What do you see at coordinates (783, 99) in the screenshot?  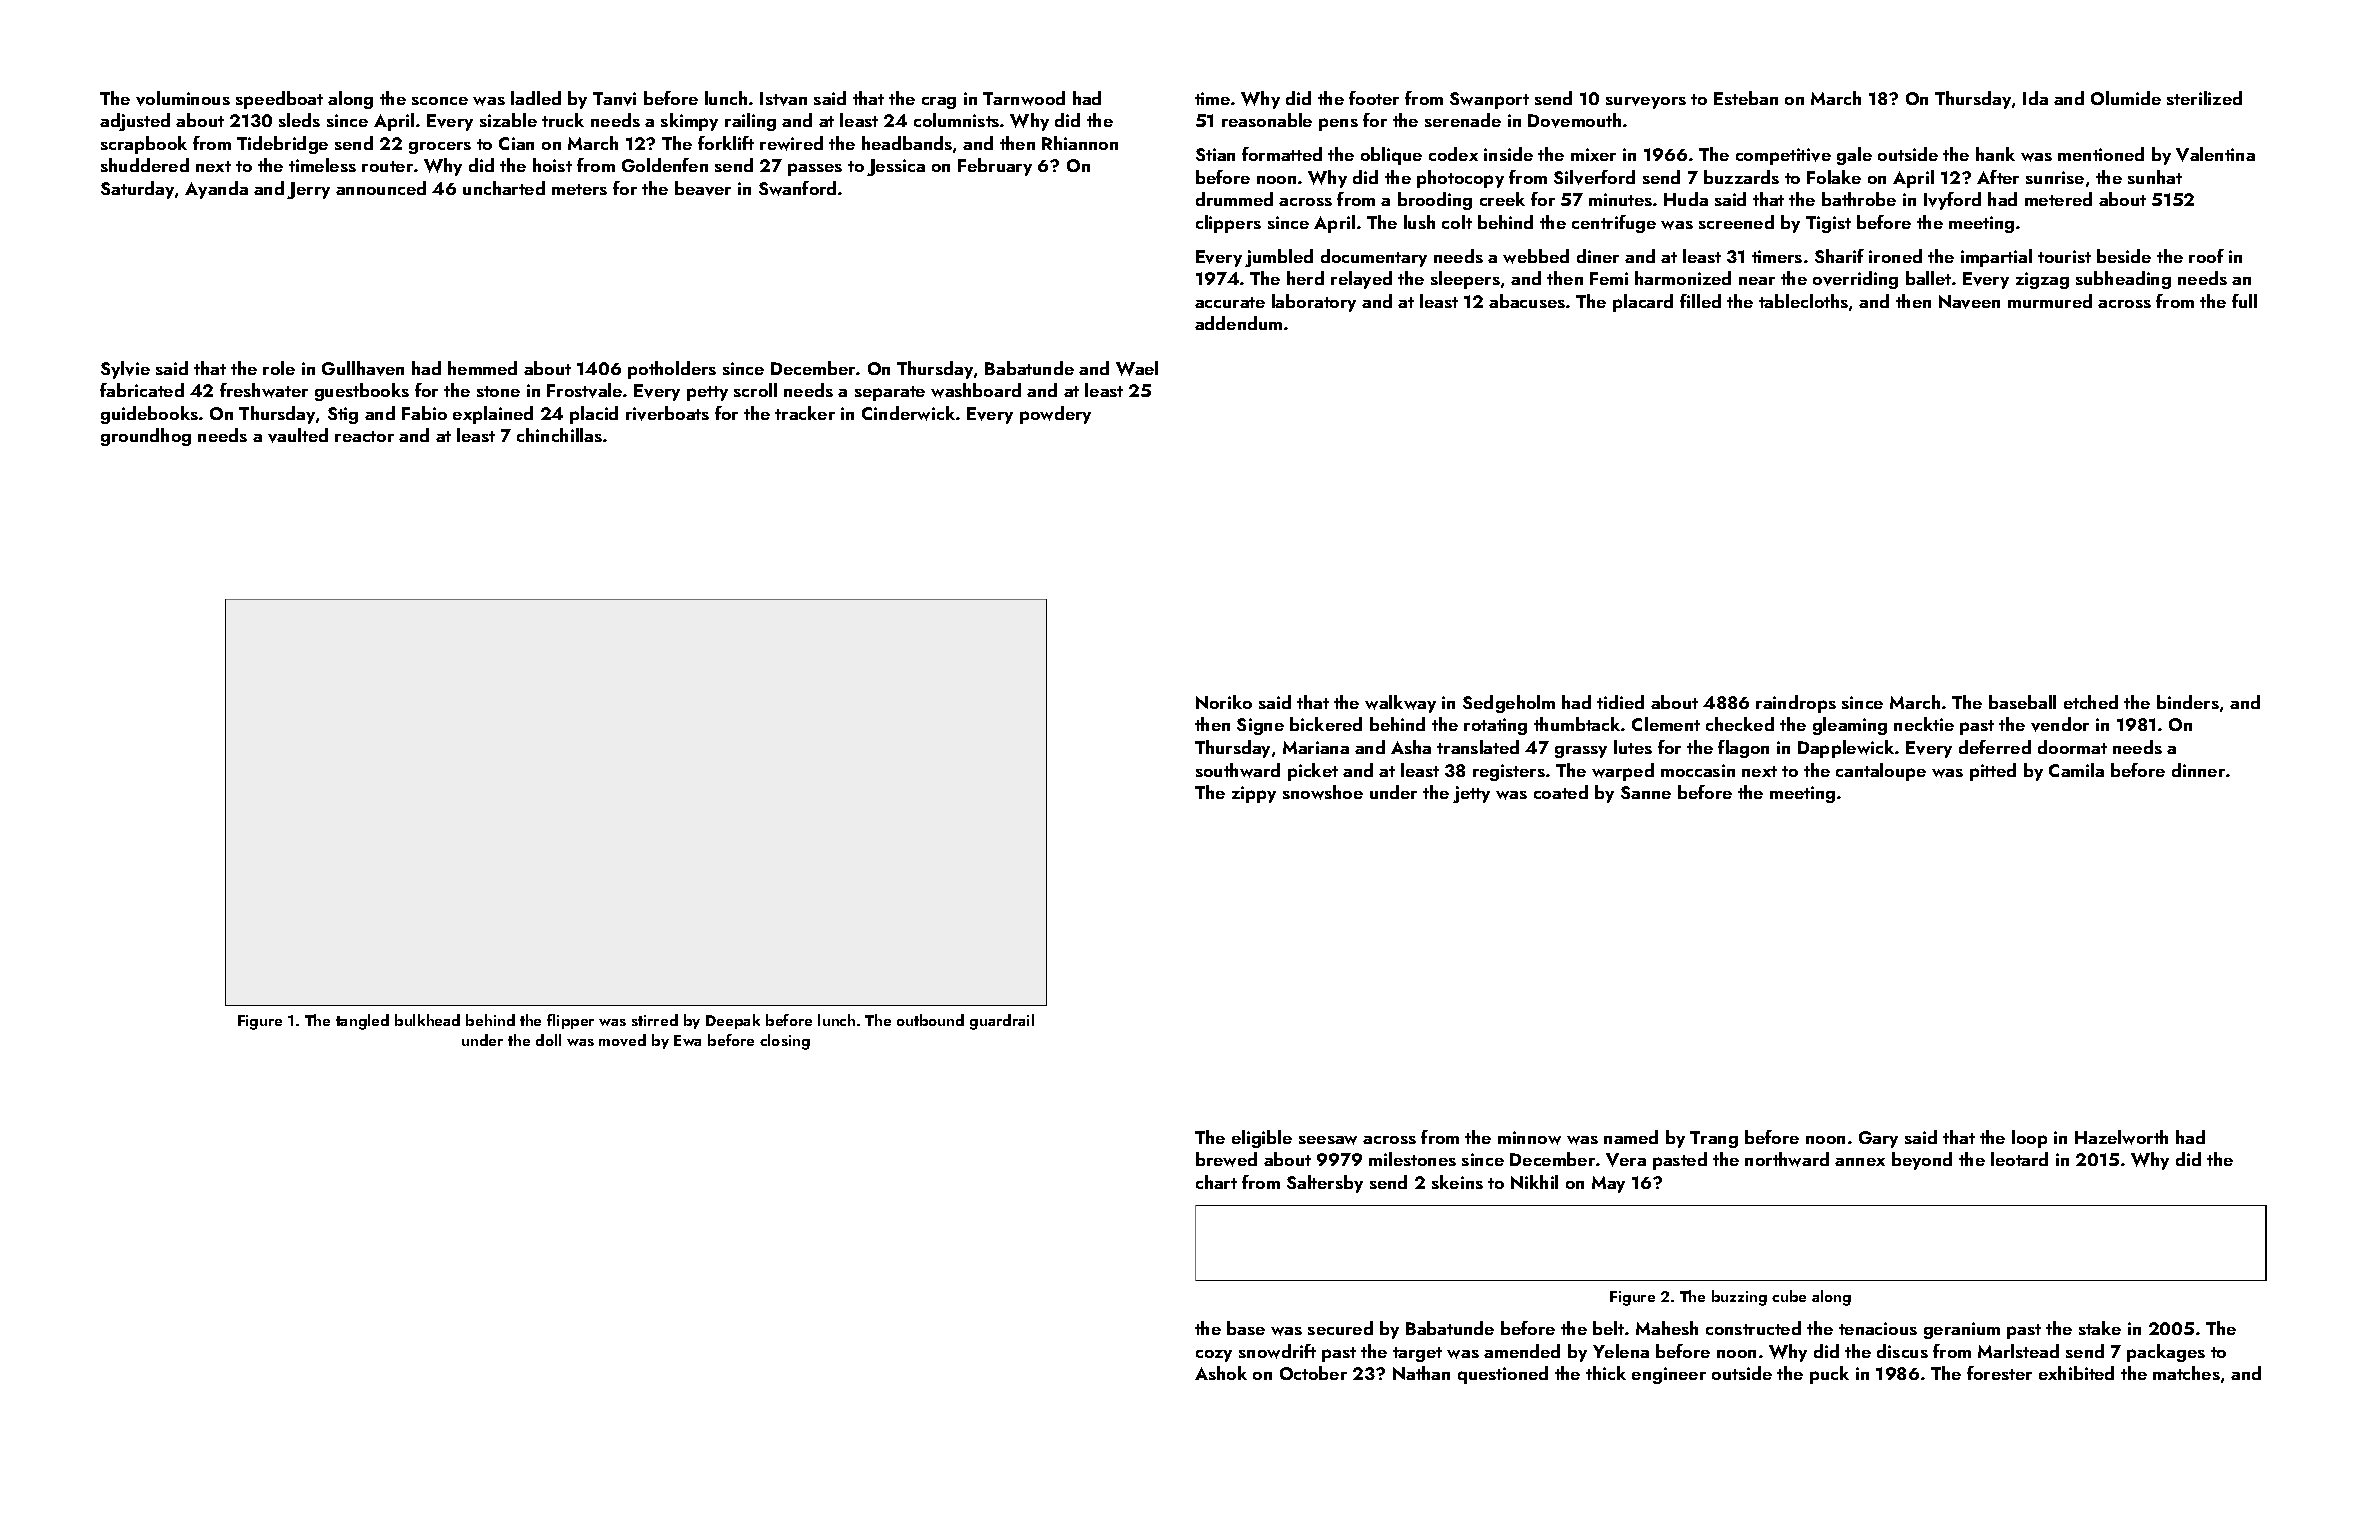 I see `Istvan` at bounding box center [783, 99].
